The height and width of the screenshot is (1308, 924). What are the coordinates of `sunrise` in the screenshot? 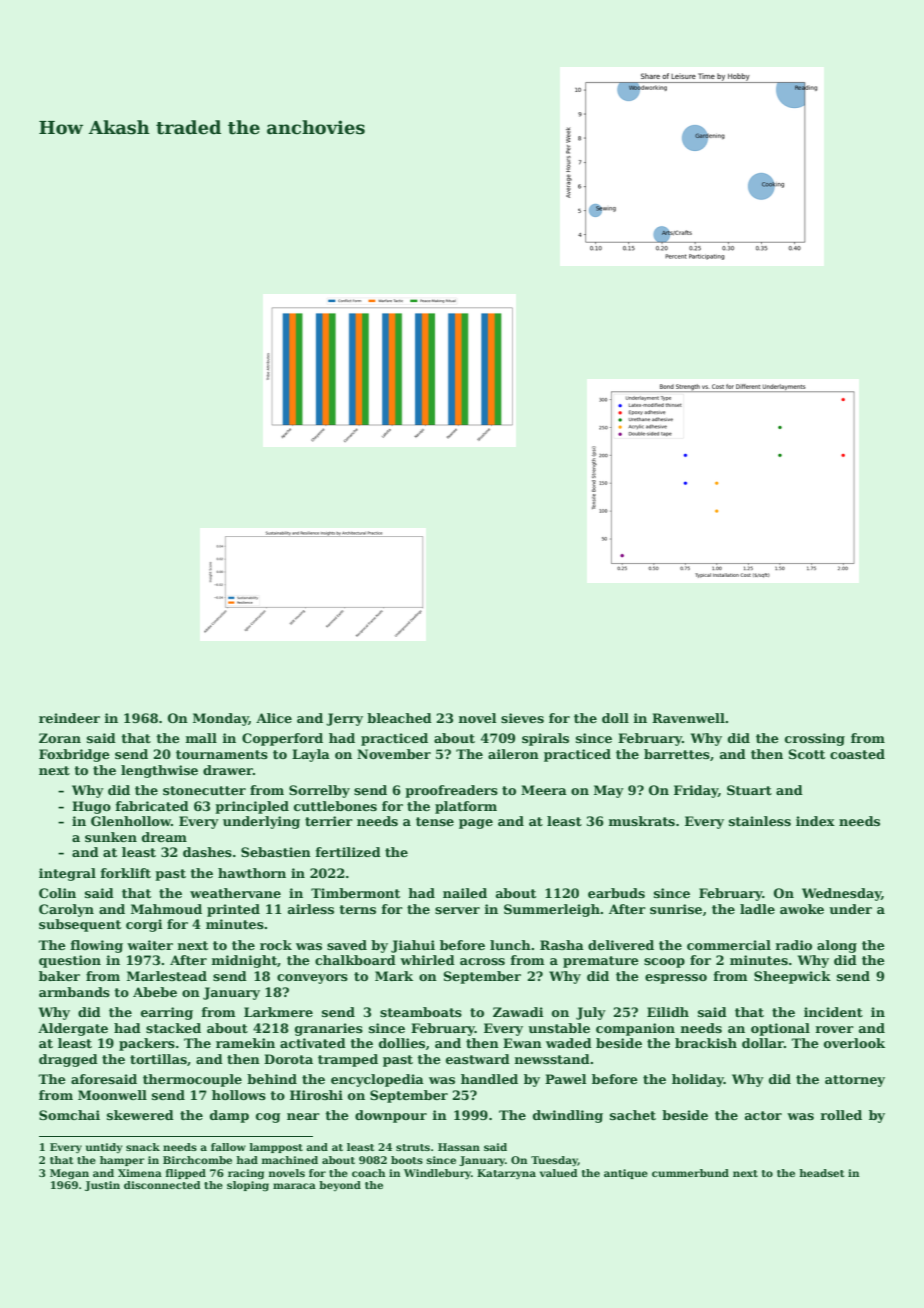 It's located at (676, 909).
